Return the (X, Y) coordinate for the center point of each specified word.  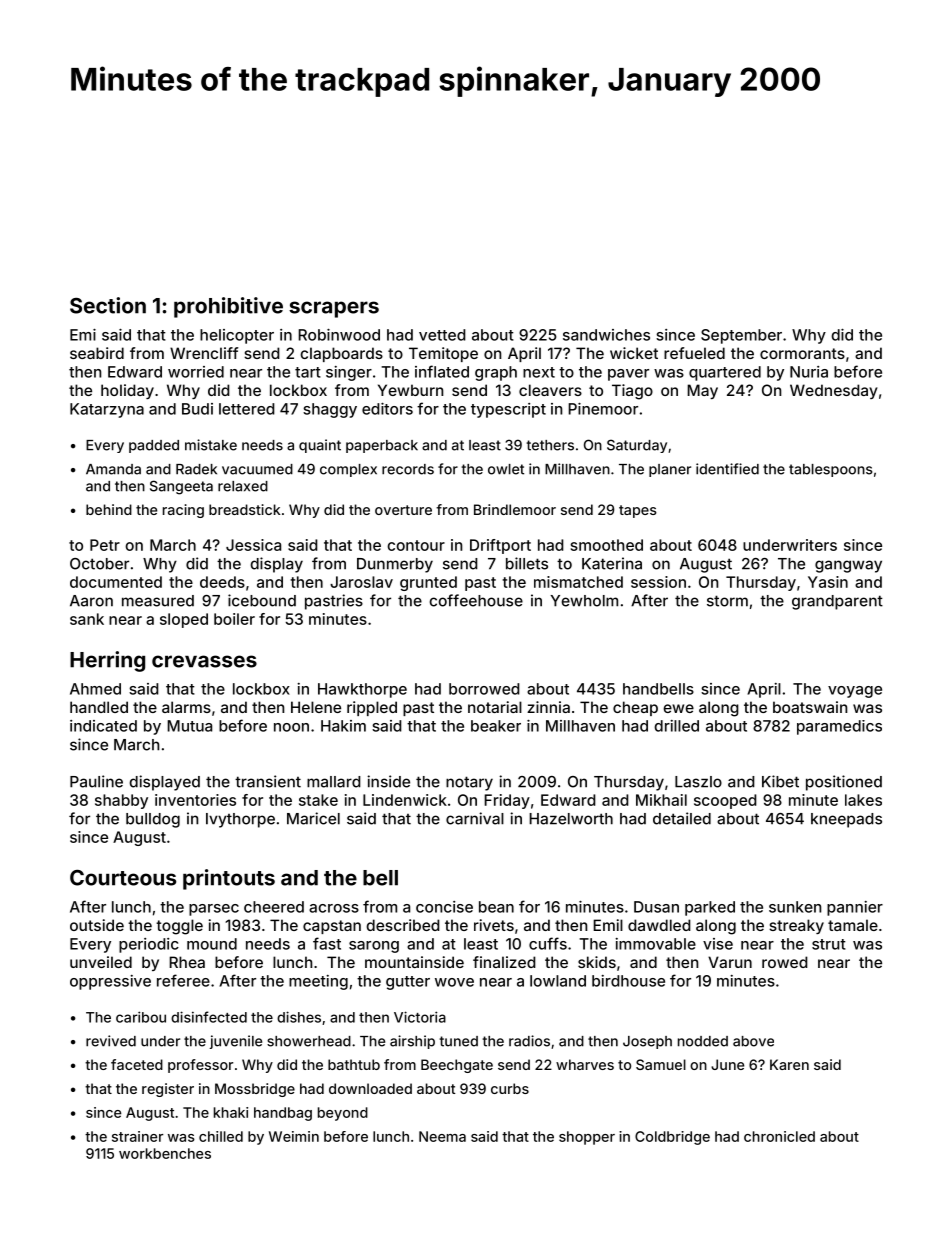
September (741, 336)
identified (727, 469)
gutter (408, 983)
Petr (105, 545)
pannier (855, 908)
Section (108, 305)
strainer (137, 1136)
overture (403, 510)
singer (349, 373)
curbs (510, 1088)
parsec (214, 910)
